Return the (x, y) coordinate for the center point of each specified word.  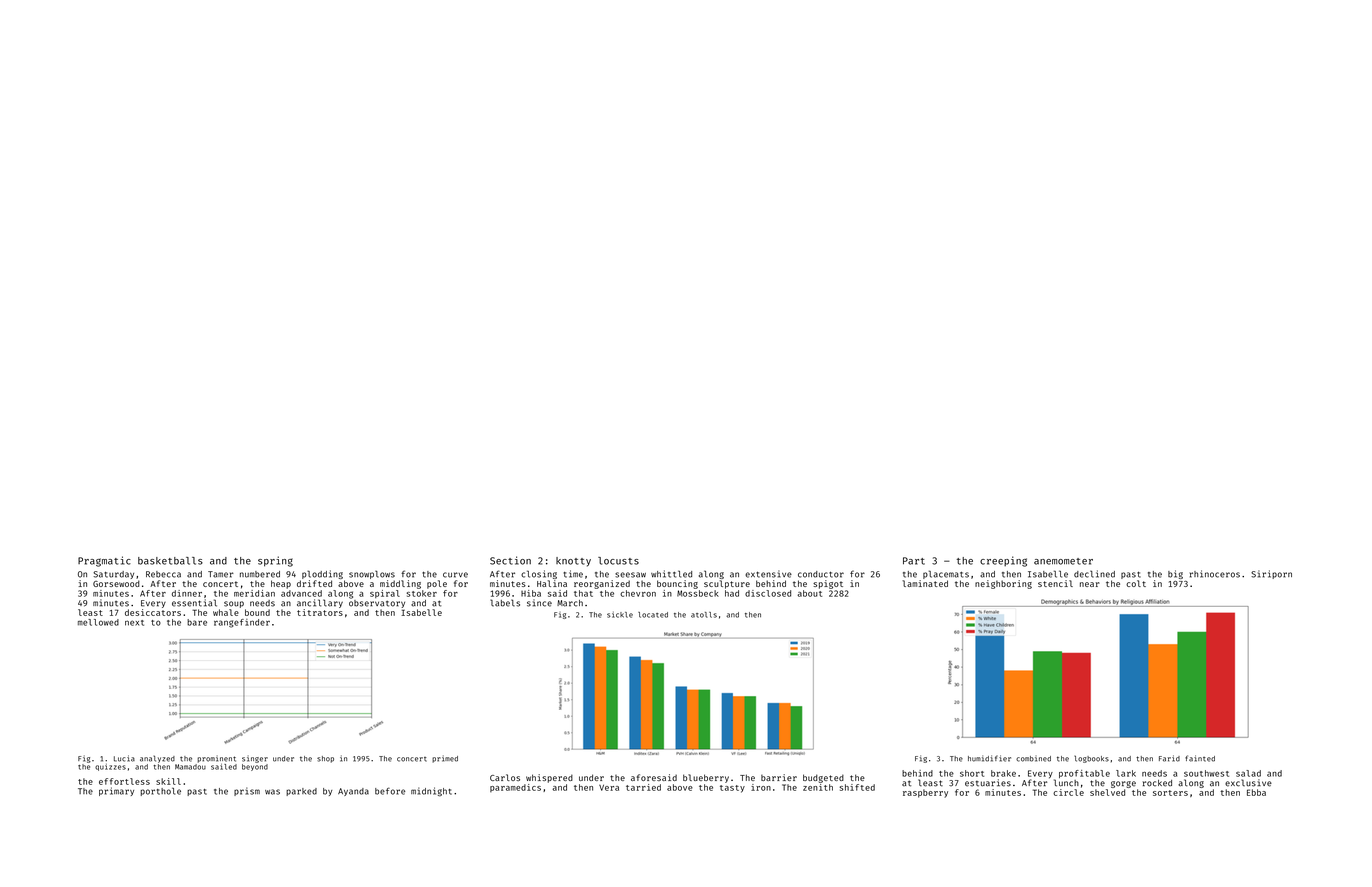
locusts (618, 561)
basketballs (170, 561)
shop (325, 759)
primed (445, 759)
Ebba (1256, 792)
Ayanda (353, 792)
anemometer (1063, 561)
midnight (431, 792)
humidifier (989, 758)
